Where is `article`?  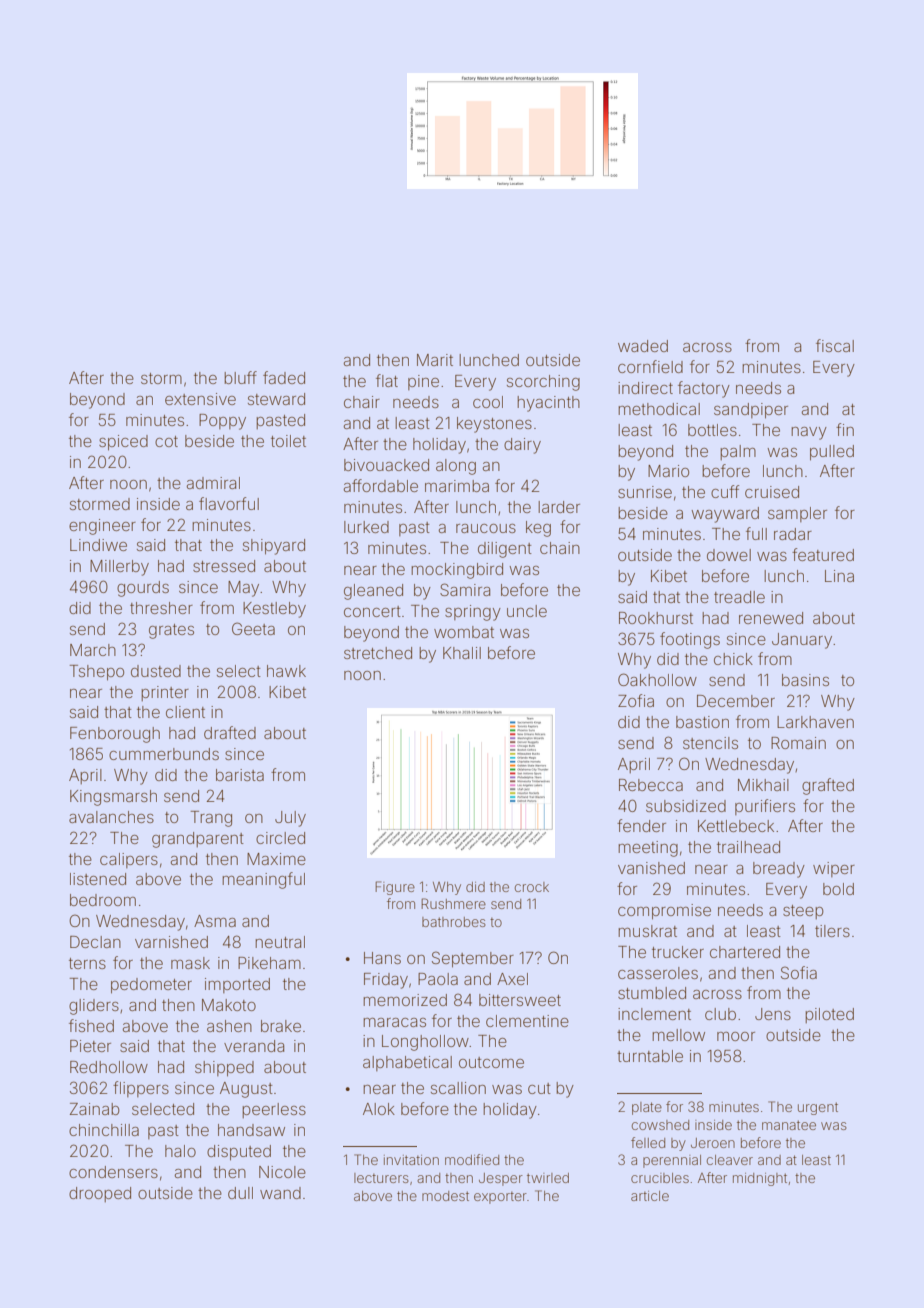
article is located at coordinates (650, 1196).
